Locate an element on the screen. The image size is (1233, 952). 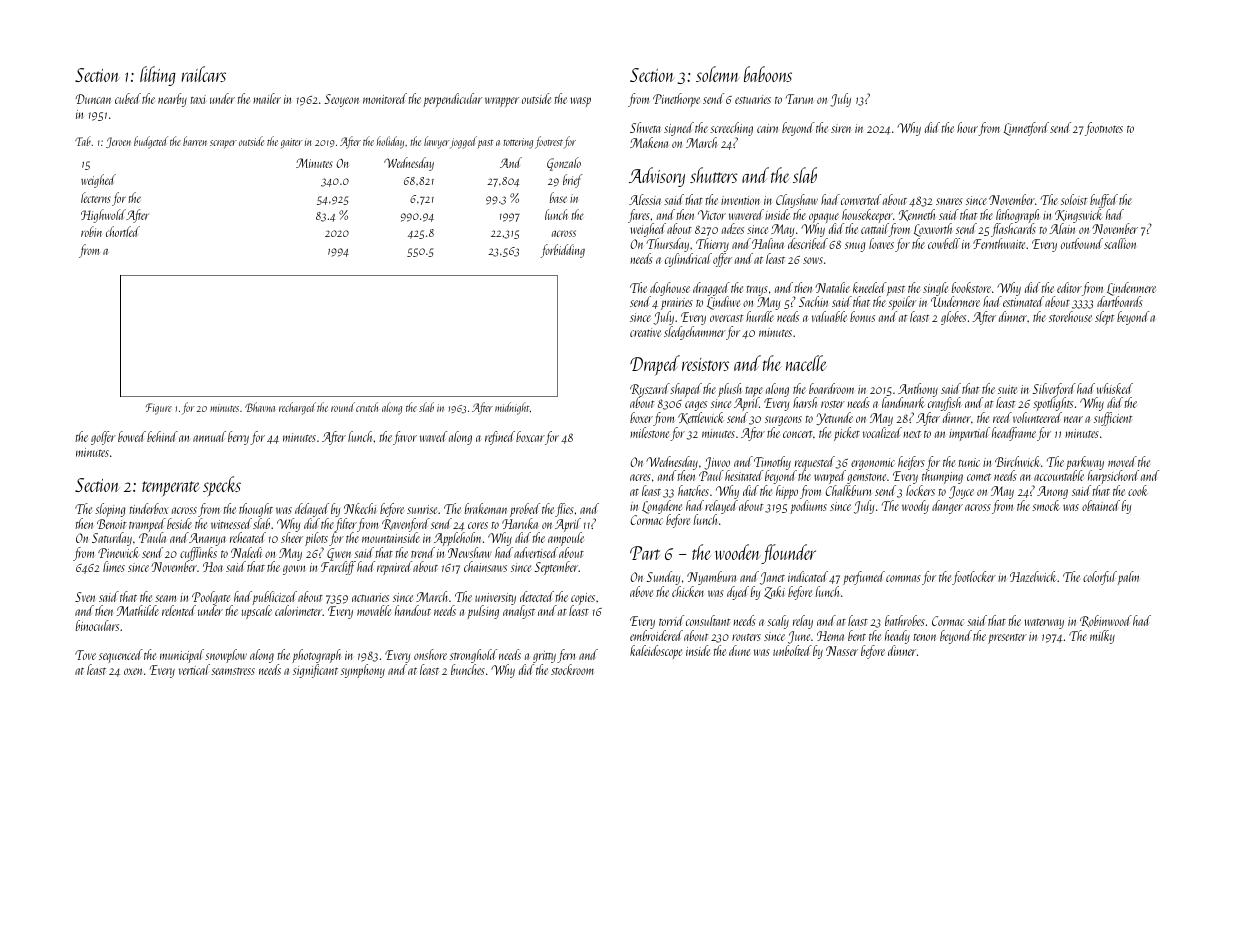
Seoyeon is located at coordinates (341, 100).
